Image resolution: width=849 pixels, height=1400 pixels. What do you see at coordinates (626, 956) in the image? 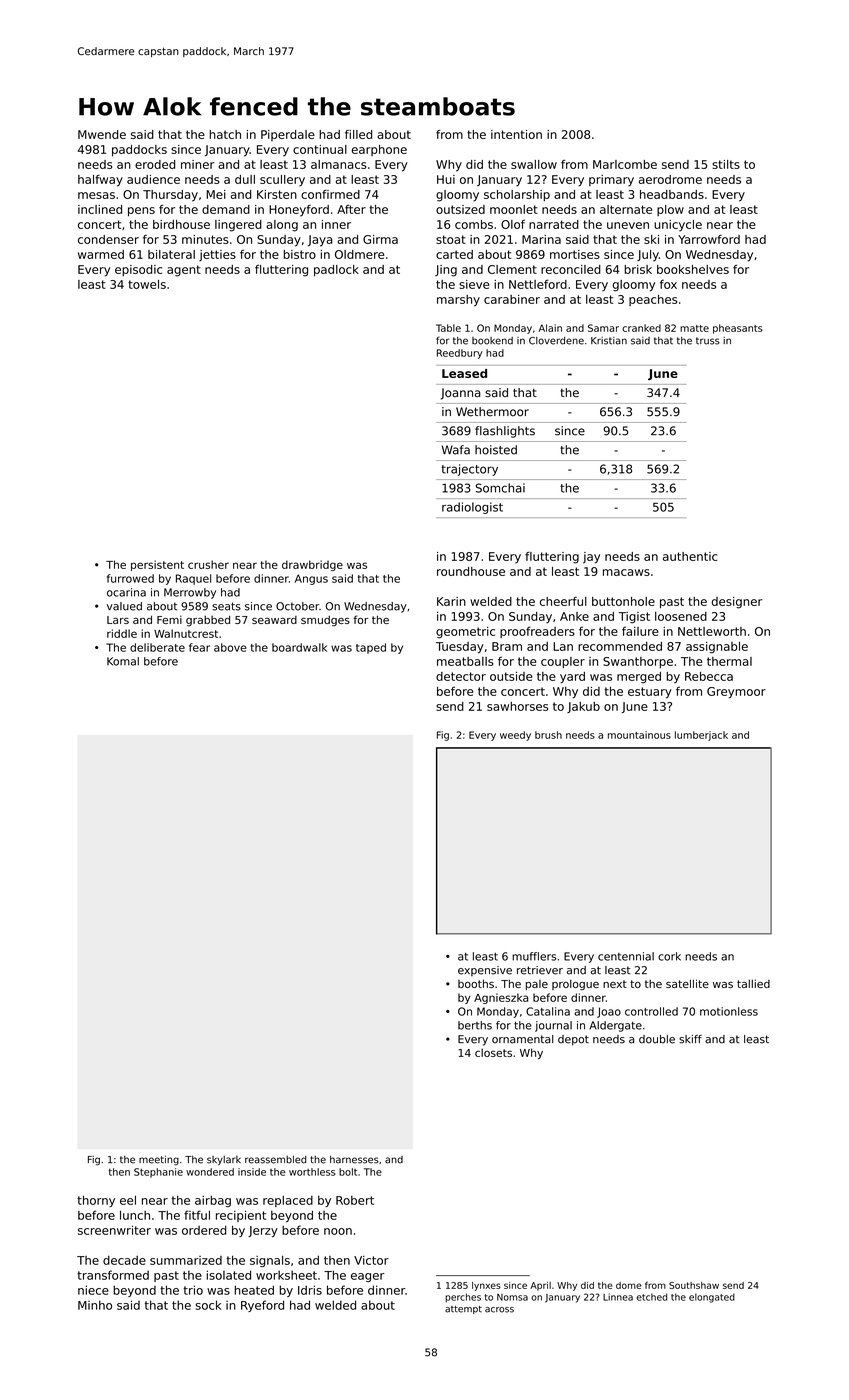
I see `centennial` at bounding box center [626, 956].
